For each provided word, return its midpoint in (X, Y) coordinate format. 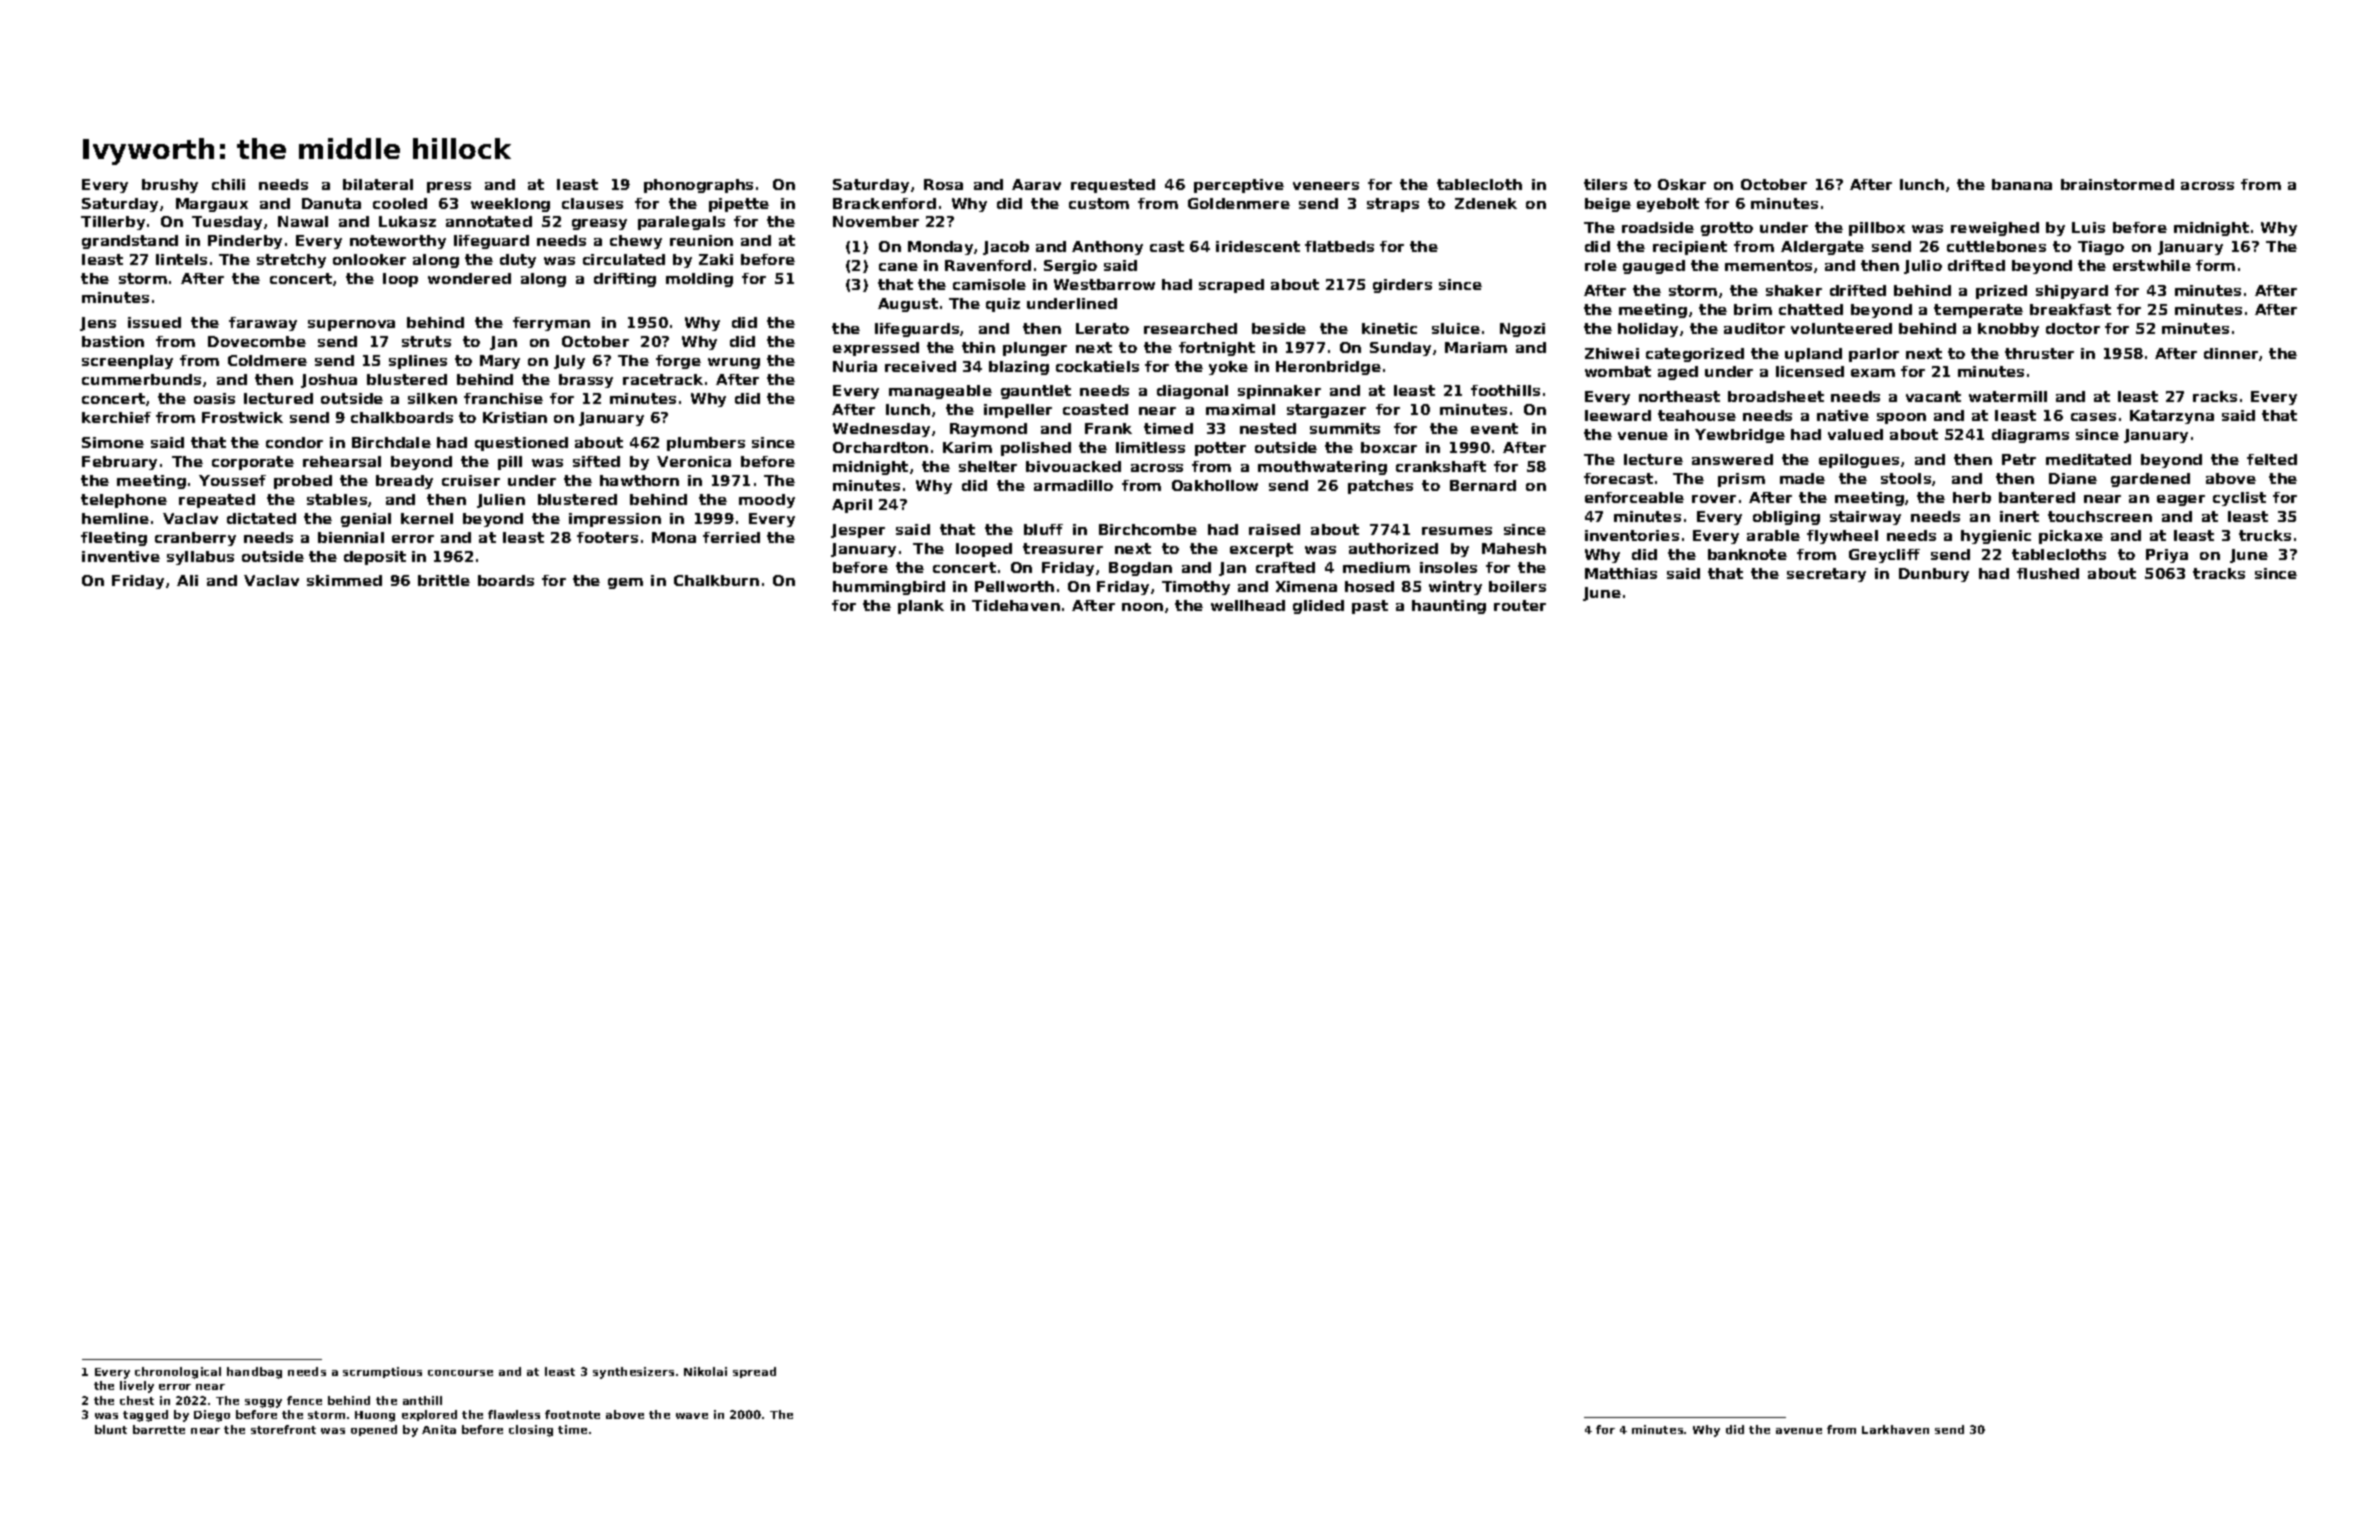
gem (625, 583)
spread (754, 1372)
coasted (1095, 409)
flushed (2048, 573)
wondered (469, 278)
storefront (283, 1429)
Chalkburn (716, 580)
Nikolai (705, 1371)
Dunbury (1934, 575)
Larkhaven (1895, 1429)
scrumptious (382, 1372)
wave (692, 1416)
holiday (1648, 330)
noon (1142, 607)
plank (921, 607)
